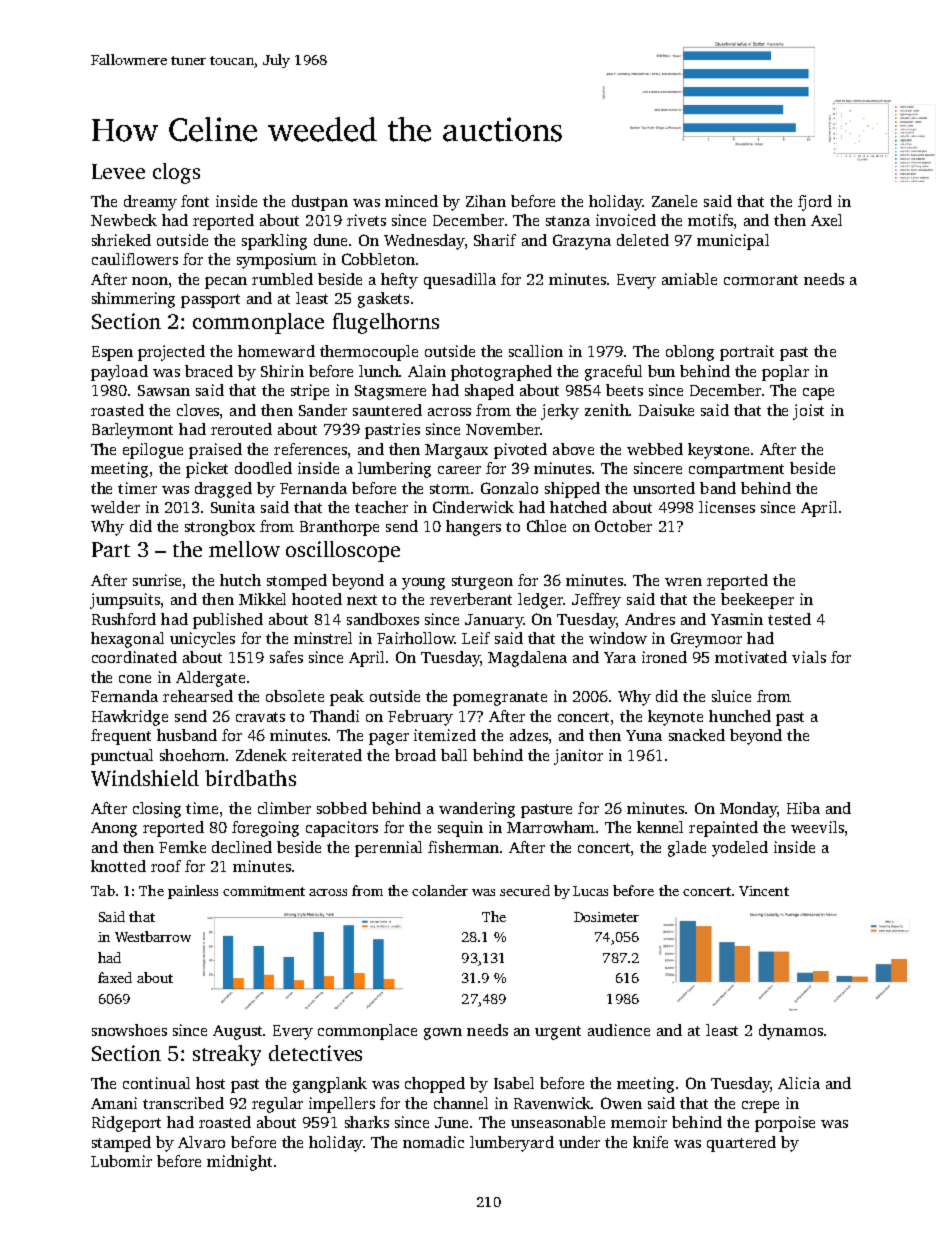 The image size is (952, 1233). What do you see at coordinates (114, 829) in the screenshot?
I see `Anong` at bounding box center [114, 829].
